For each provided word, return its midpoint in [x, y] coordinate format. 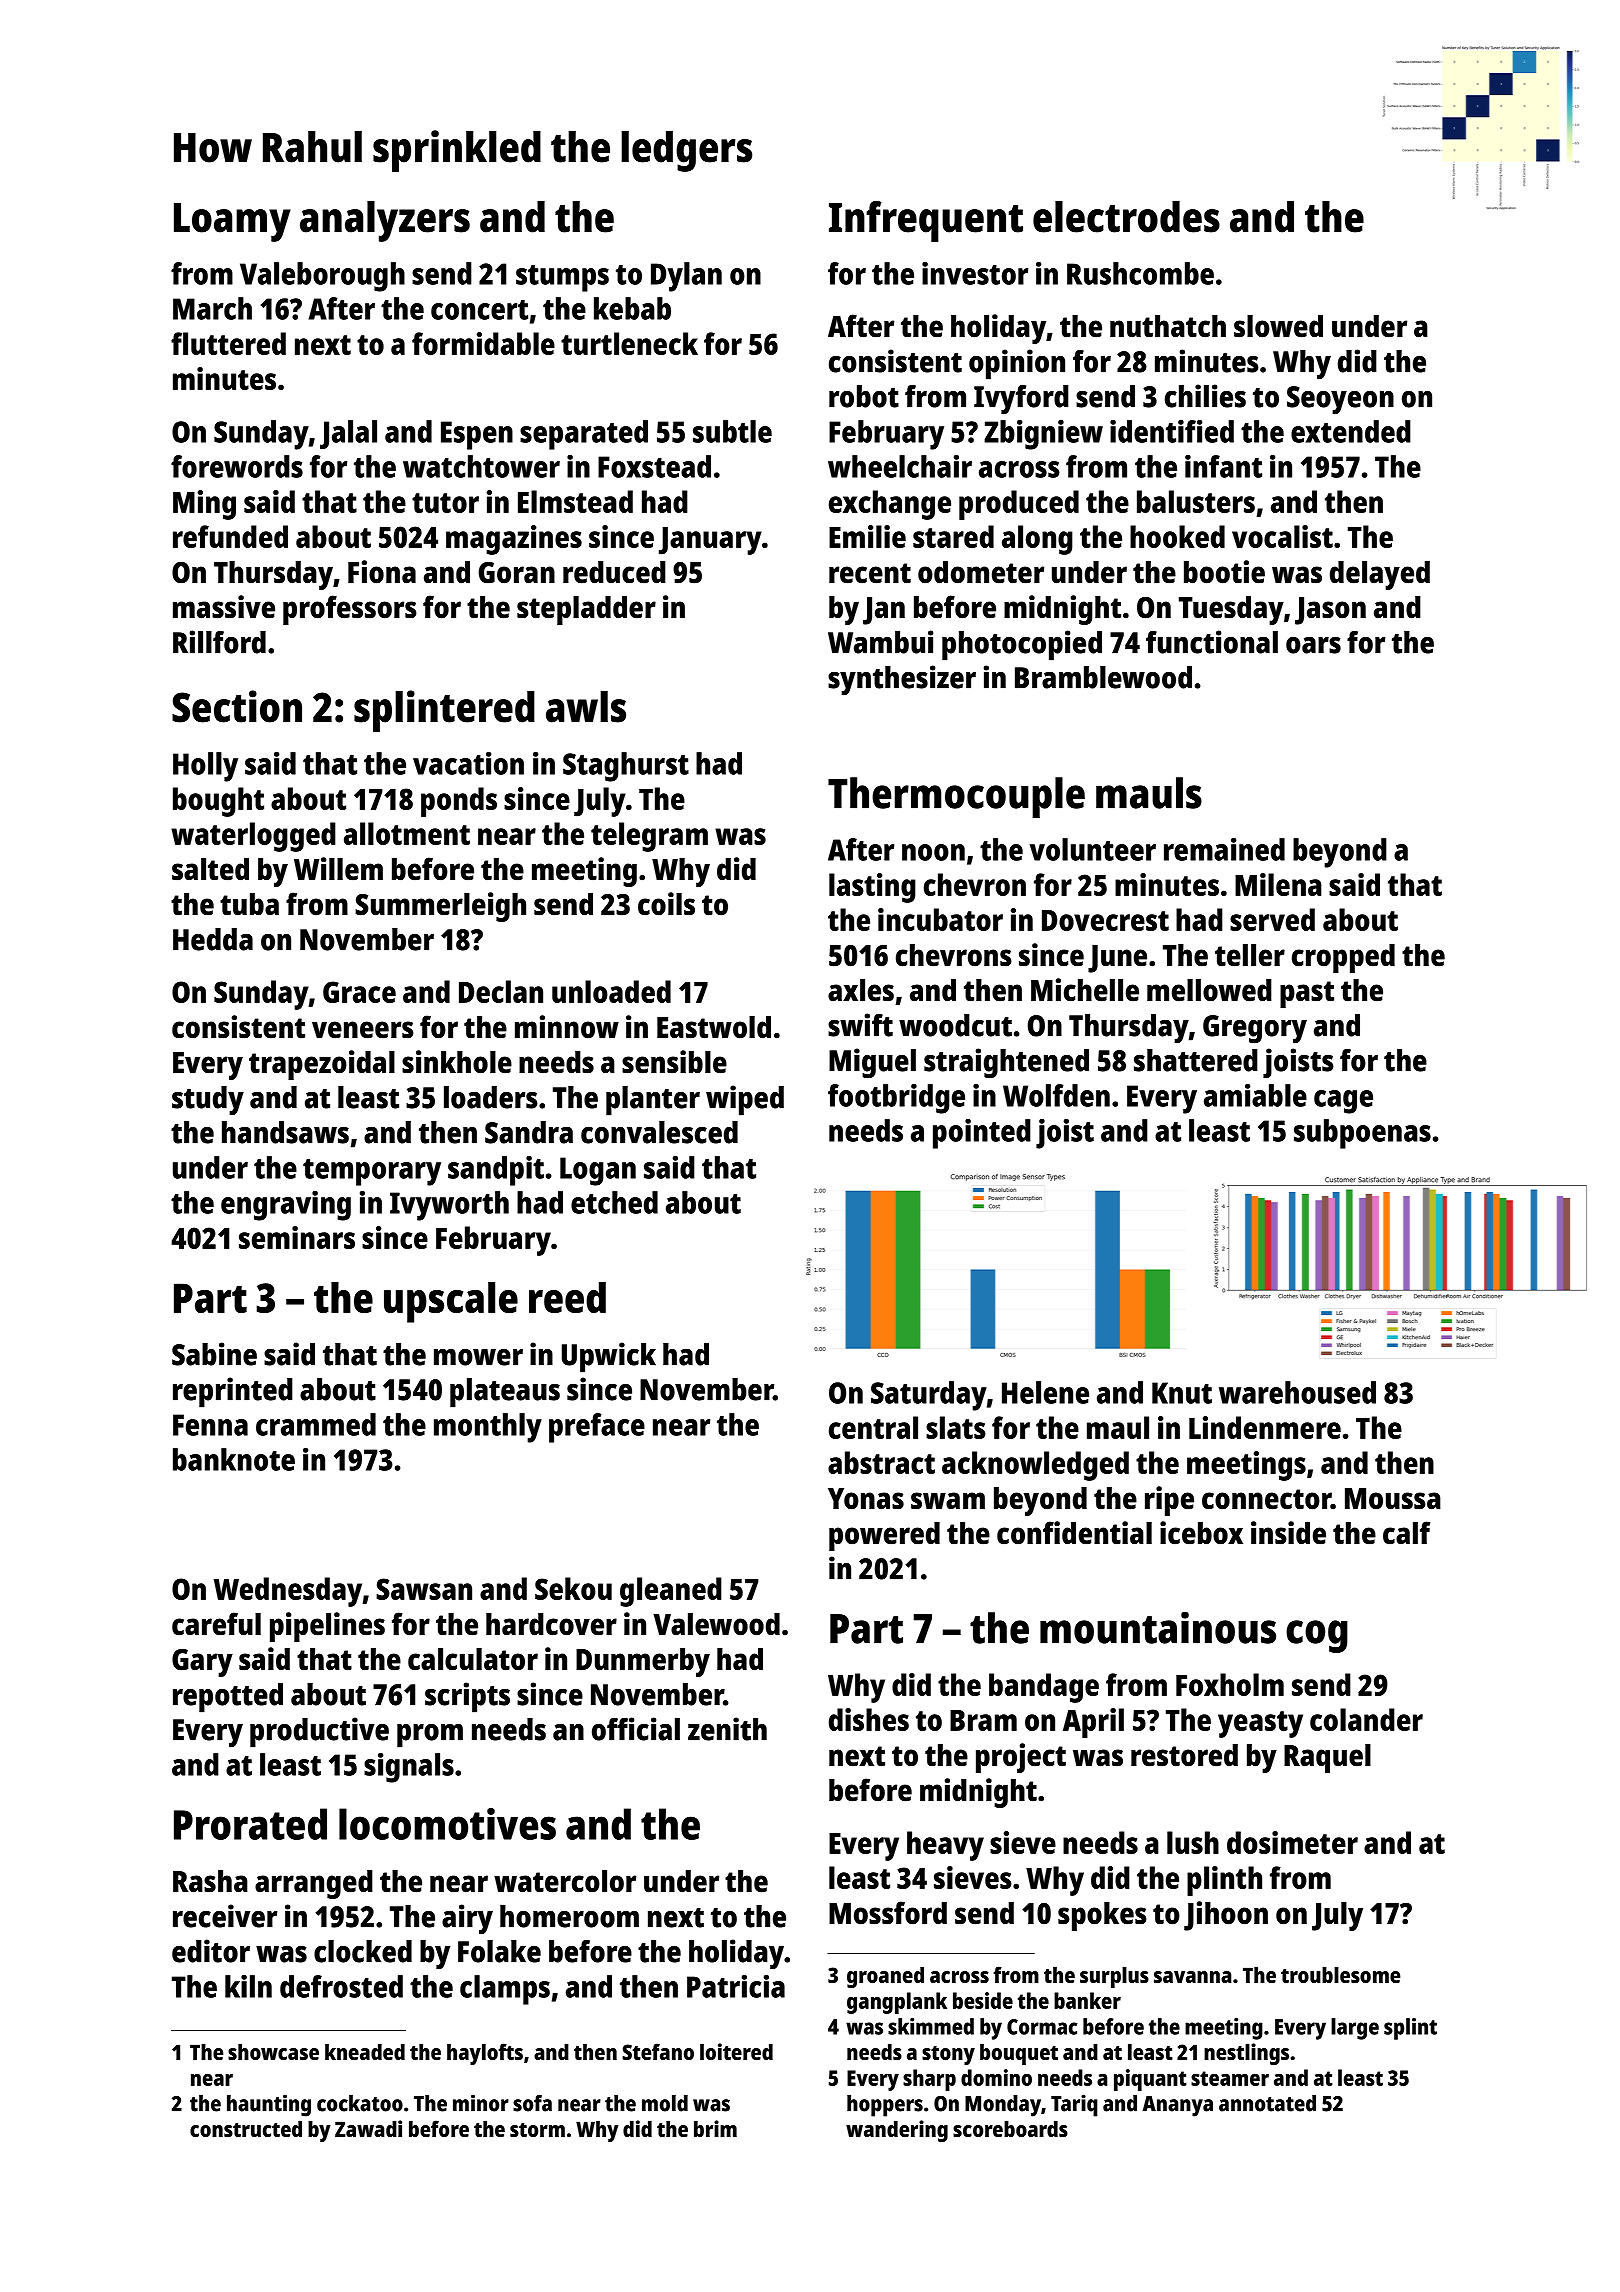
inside [1288, 1533]
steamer [1230, 2078]
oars [1313, 645]
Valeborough [322, 277]
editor [211, 1951]
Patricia [736, 1986]
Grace [359, 992]
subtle [732, 431]
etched [614, 1202]
